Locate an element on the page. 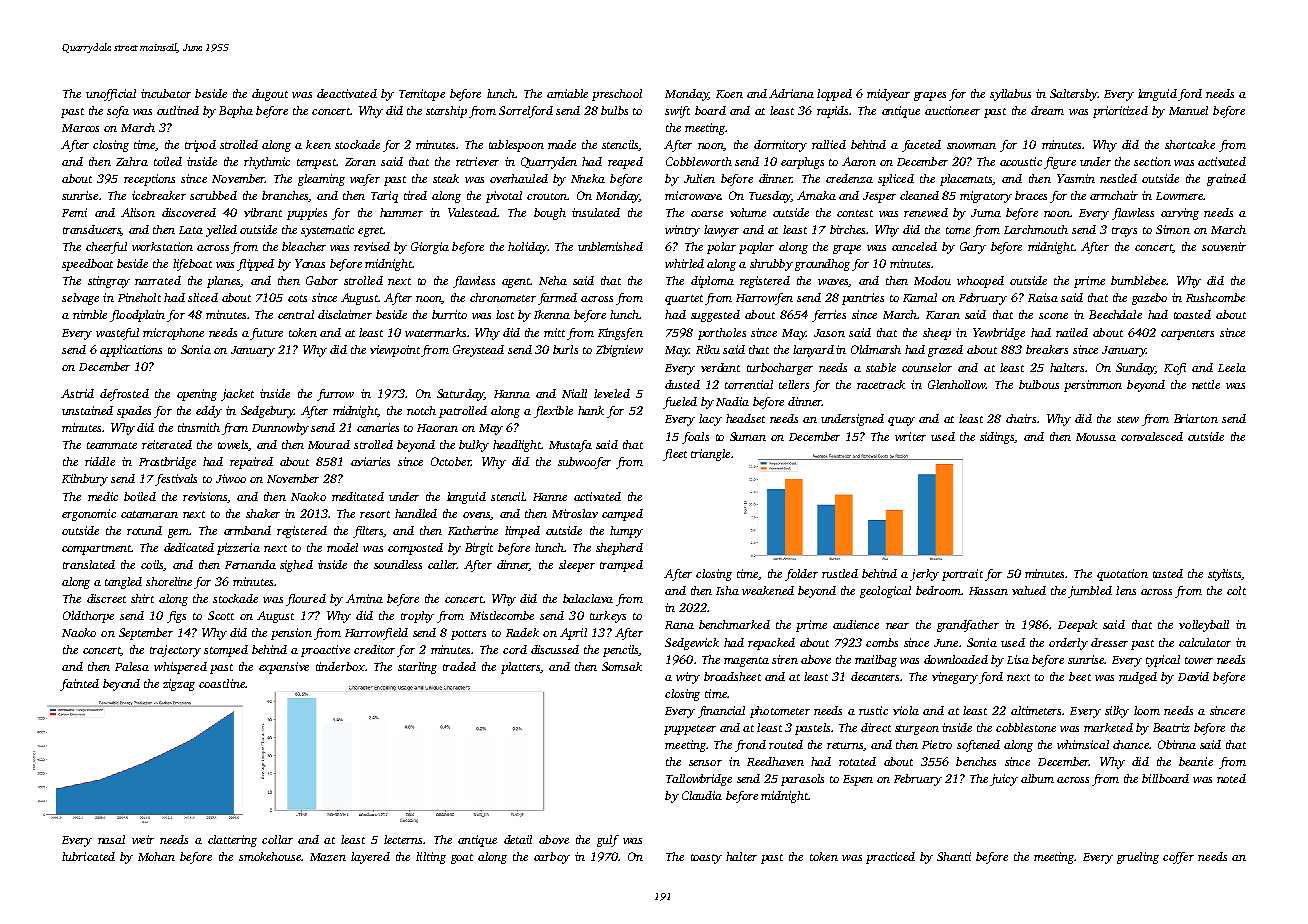 The width and height of the document is (1308, 924). reiterated is located at coordinates (167, 444).
